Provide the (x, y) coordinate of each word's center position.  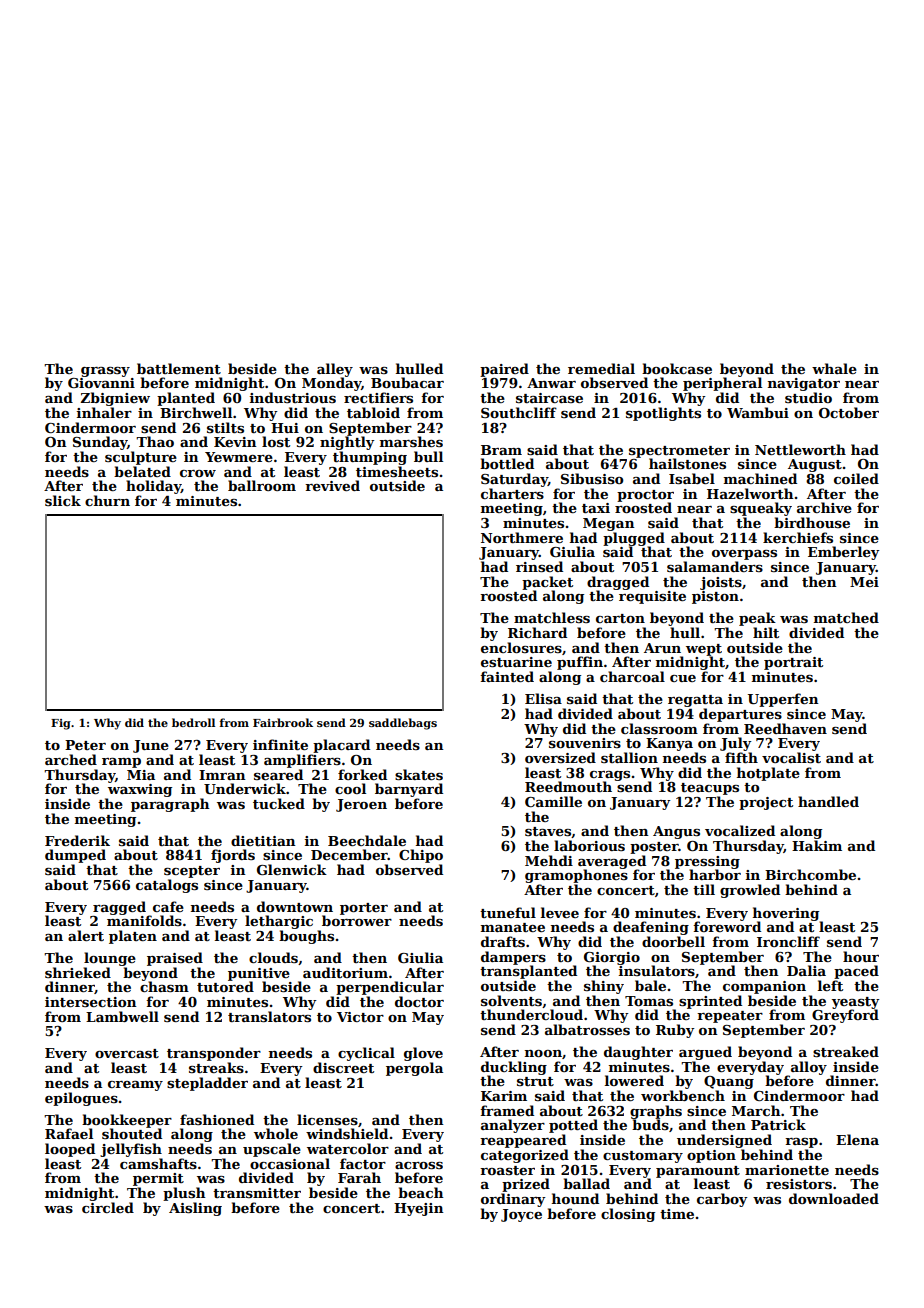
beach (421, 1192)
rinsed (539, 566)
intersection (91, 1002)
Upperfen (783, 700)
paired (504, 370)
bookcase (677, 368)
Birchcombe (810, 874)
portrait (793, 663)
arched (71, 759)
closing (628, 1215)
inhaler (104, 412)
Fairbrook (283, 722)
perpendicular (390, 988)
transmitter (257, 1193)
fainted (507, 676)
